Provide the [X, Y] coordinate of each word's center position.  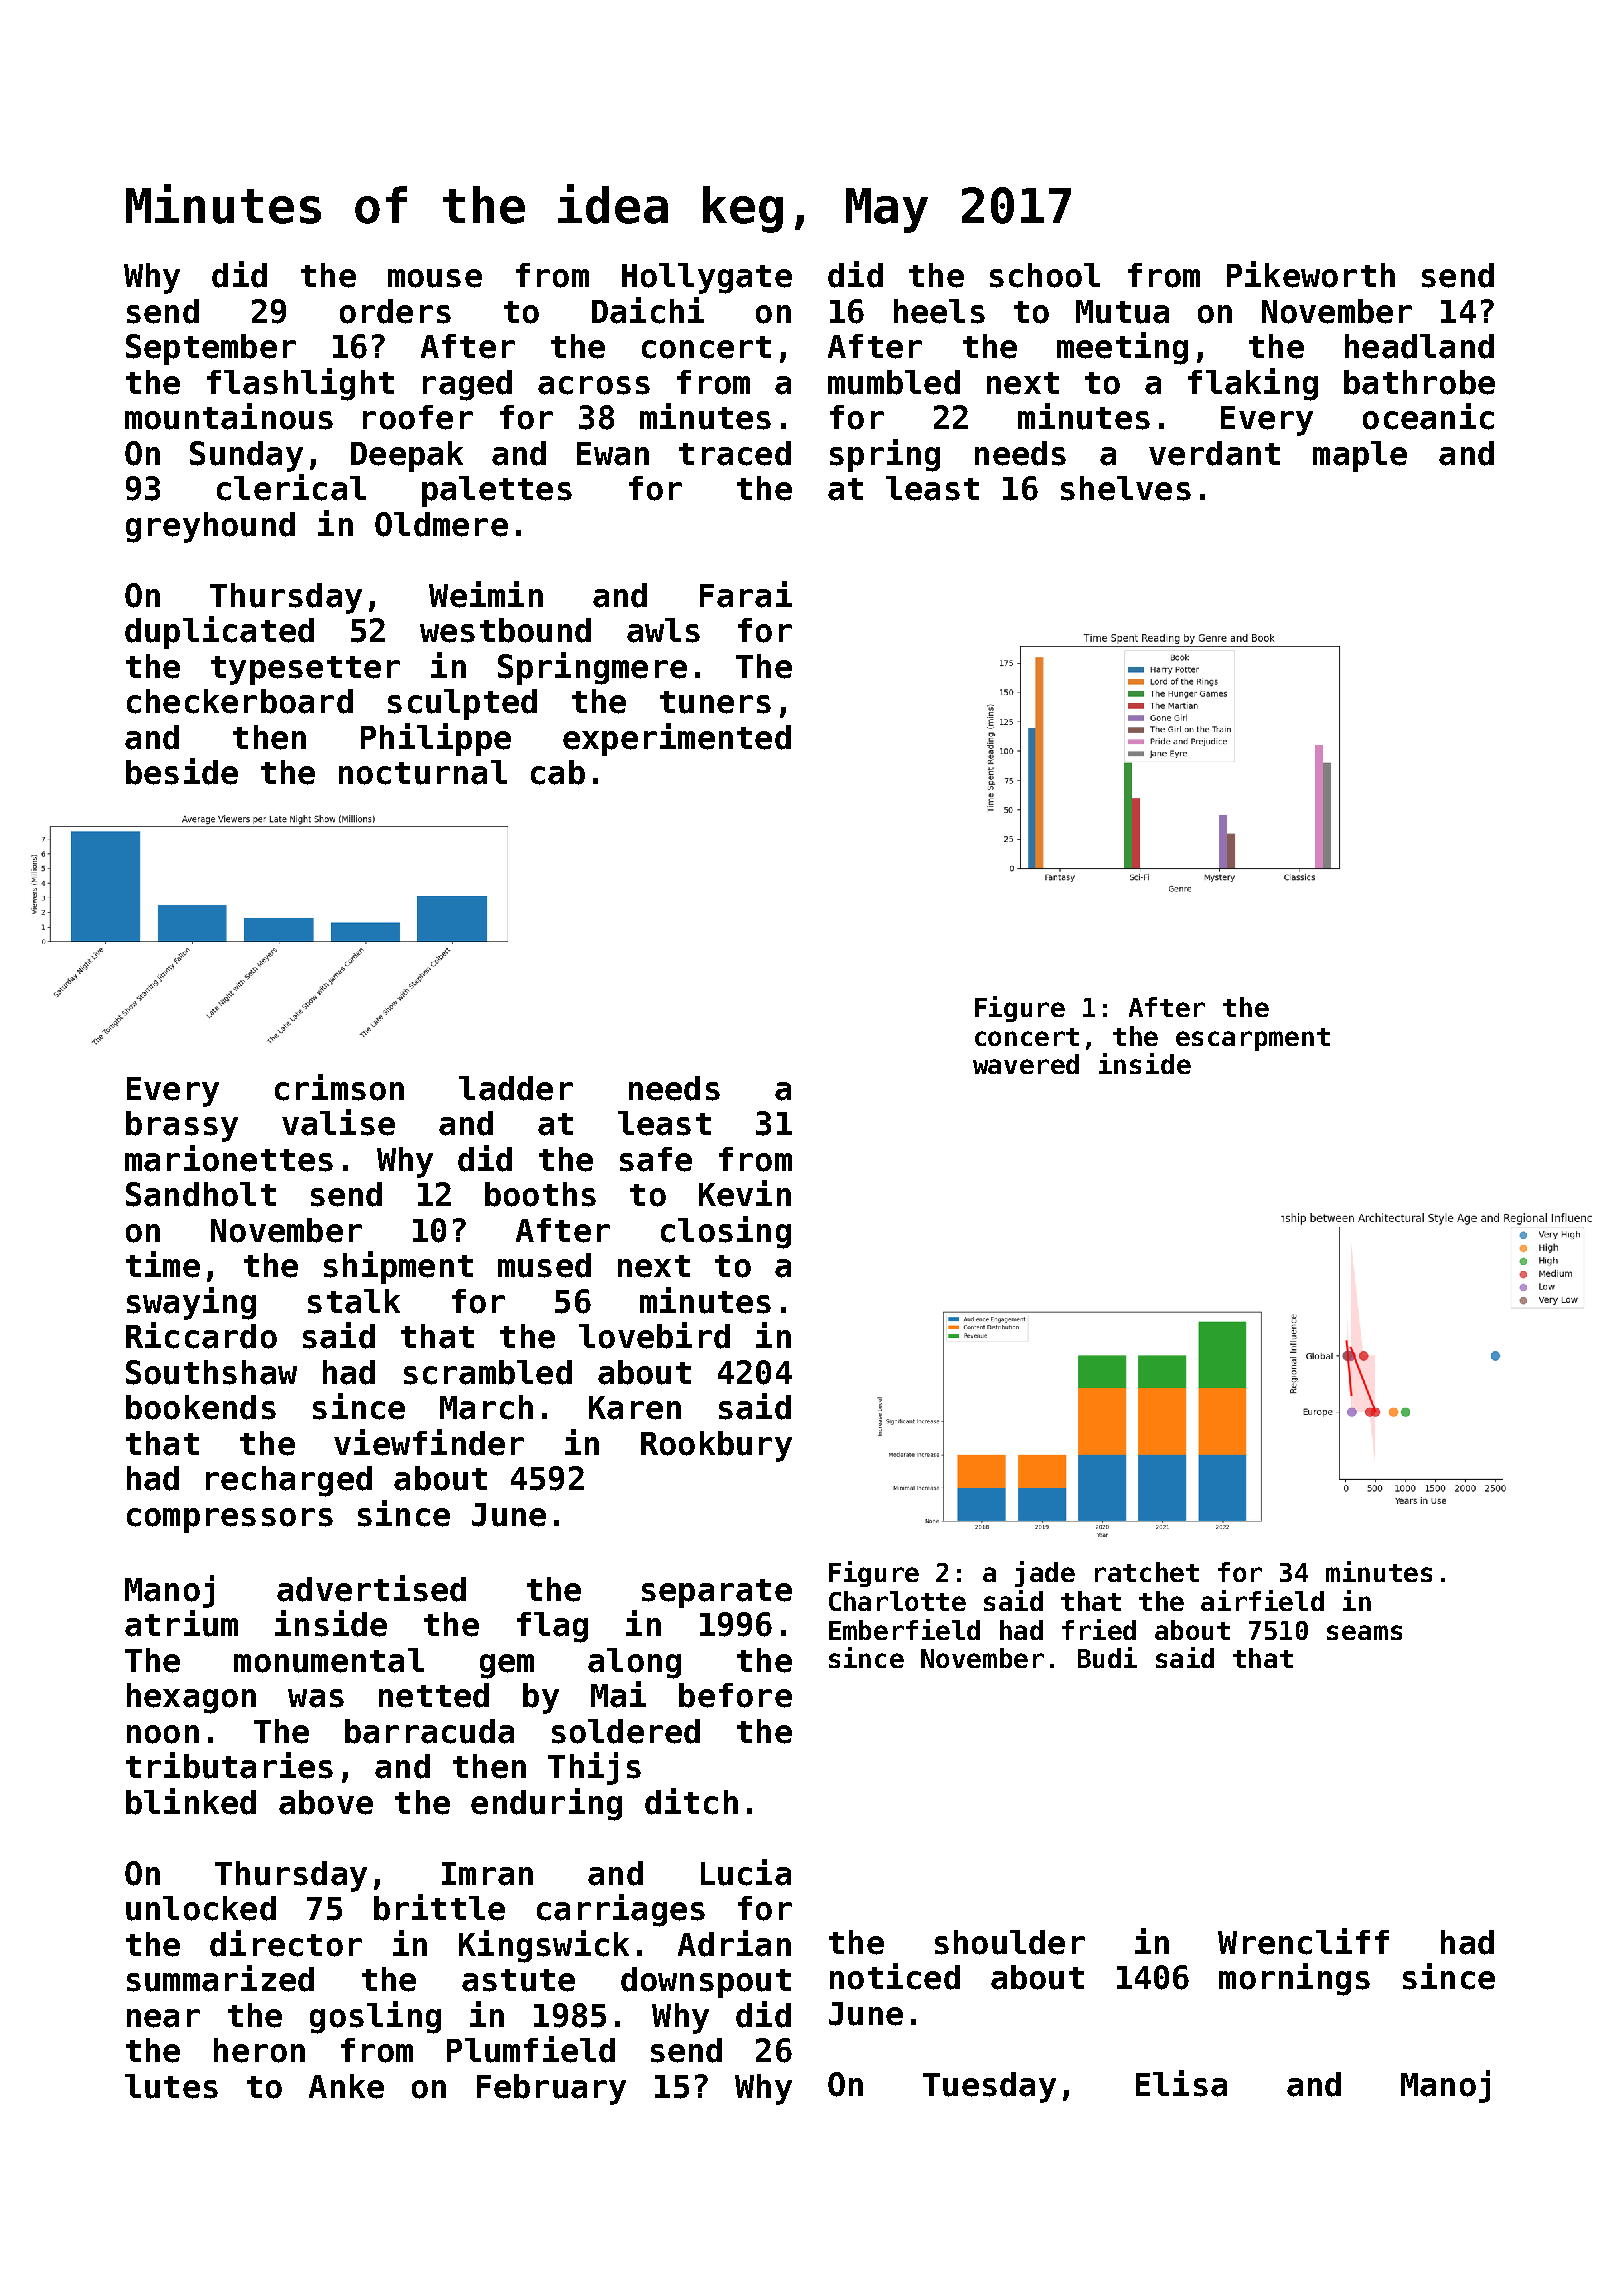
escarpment [1253, 1039]
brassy [182, 1126]
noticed [895, 1976]
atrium [181, 1623]
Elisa [1181, 2083]
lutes [171, 2086]
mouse [435, 278]
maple [1360, 456]
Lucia [746, 1872]
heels [939, 311]
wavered [1026, 1064]
